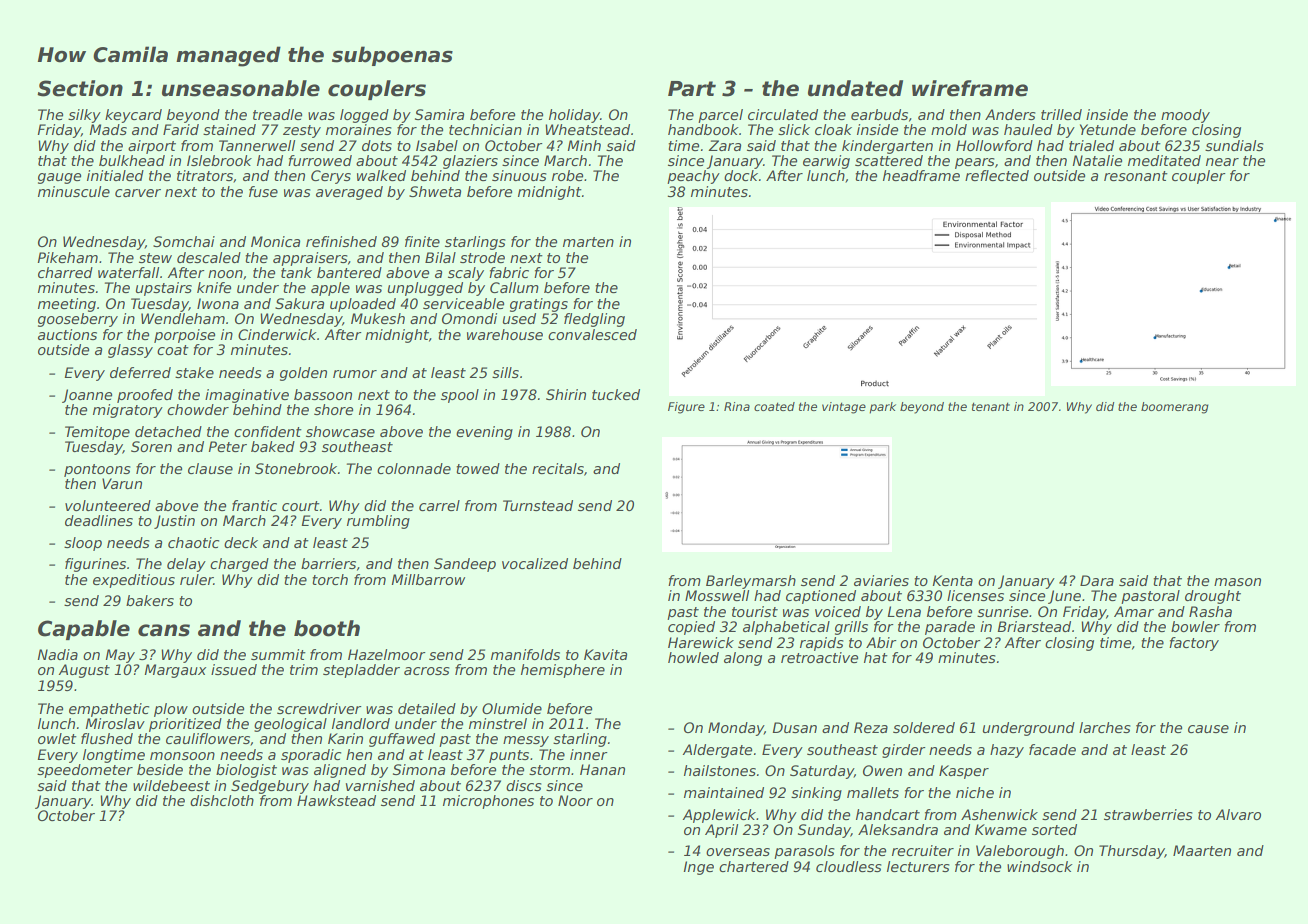  I want to click on serviceable, so click(463, 303).
